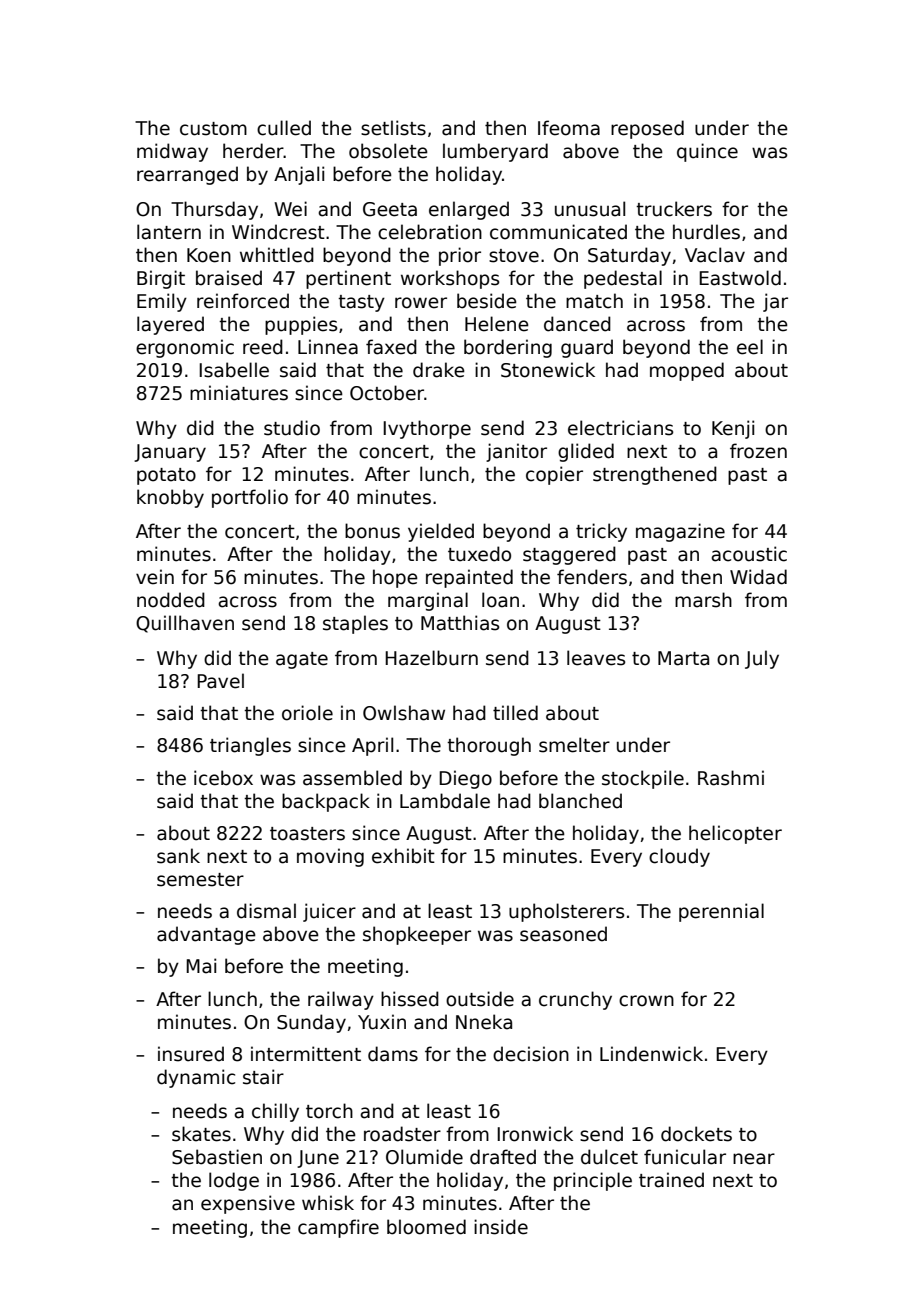  What do you see at coordinates (178, 856) in the image?
I see `sank` at bounding box center [178, 856].
